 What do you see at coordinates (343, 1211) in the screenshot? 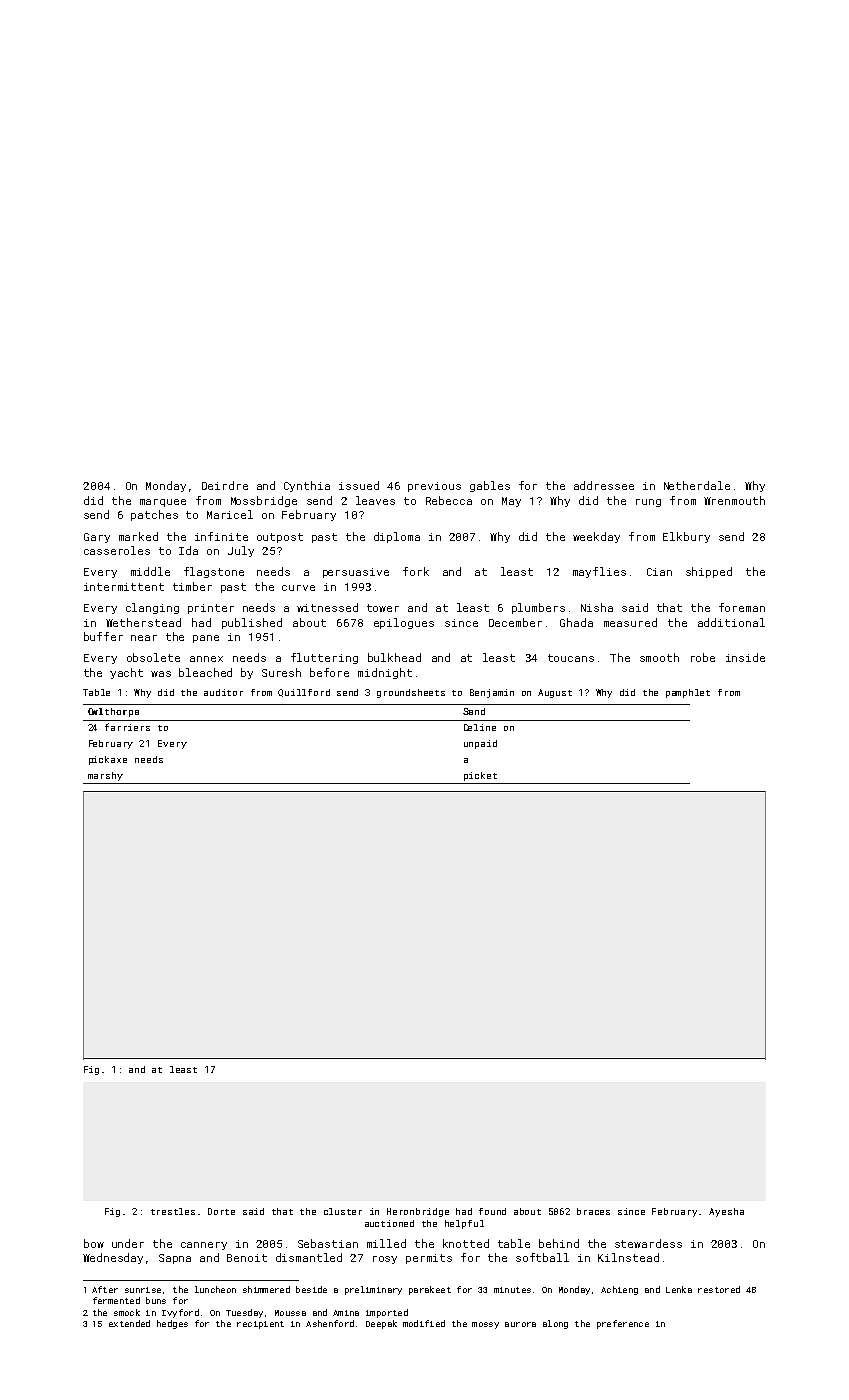
I see `cluster` at bounding box center [343, 1211].
